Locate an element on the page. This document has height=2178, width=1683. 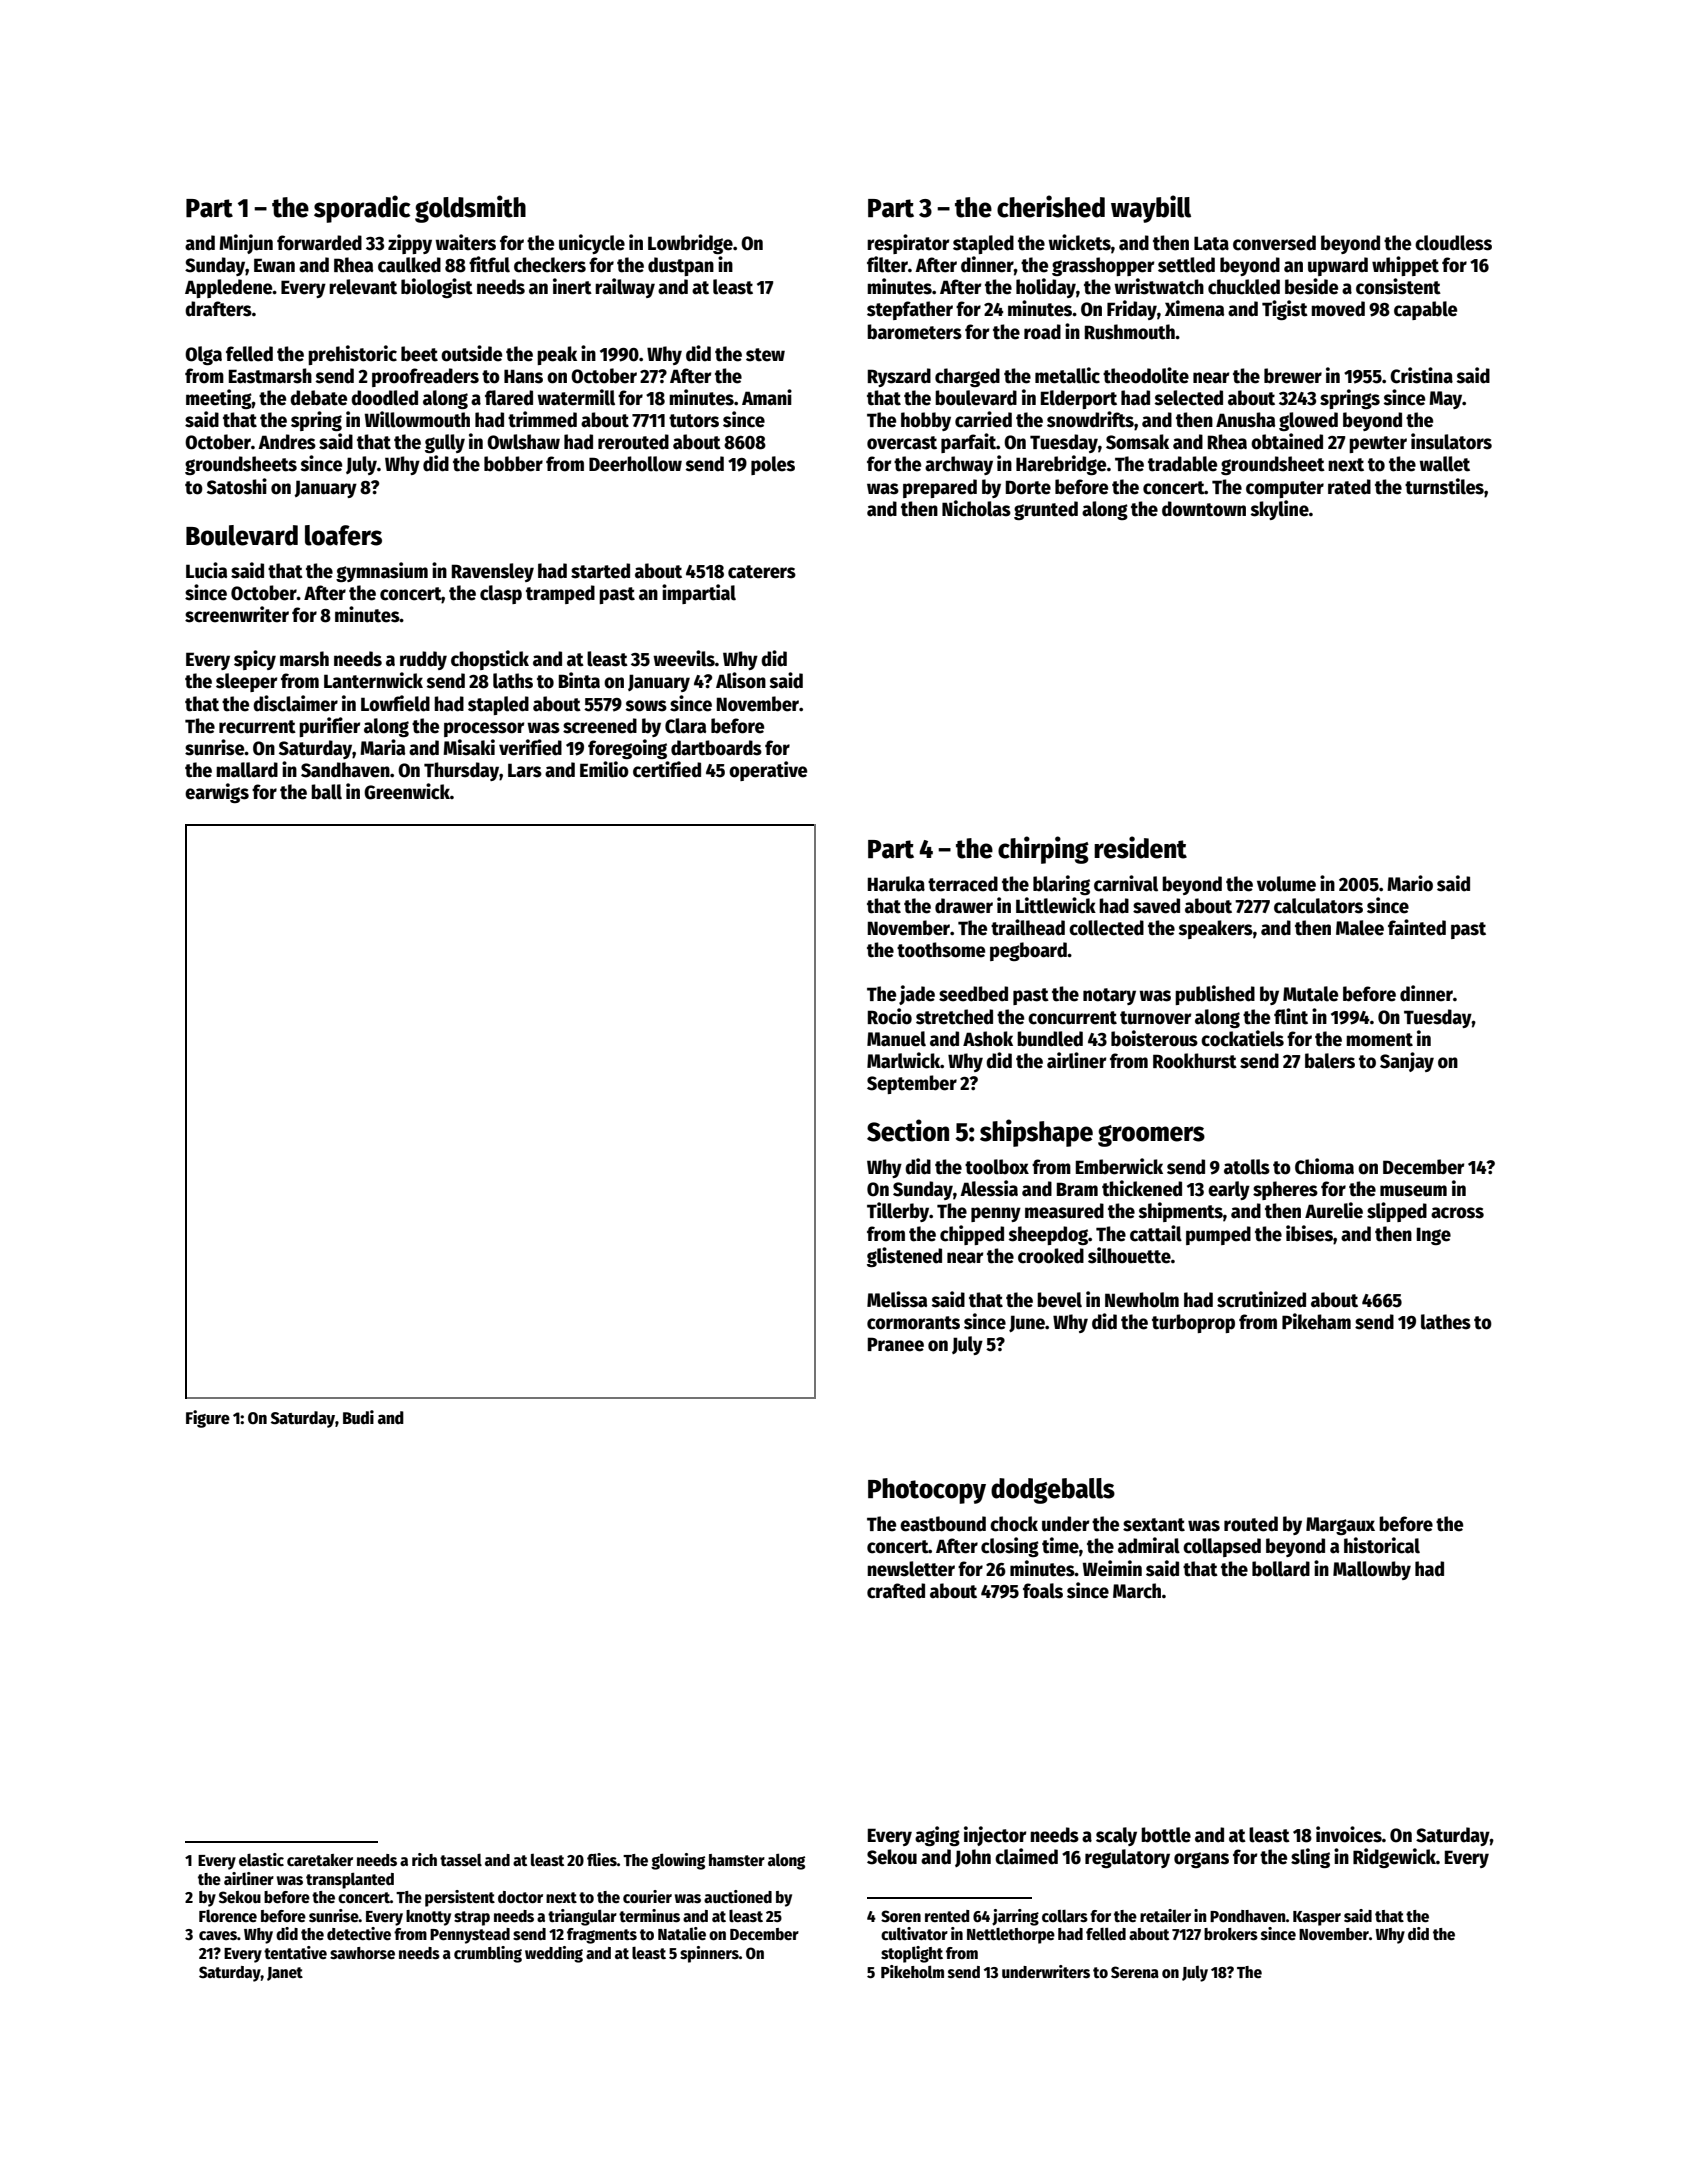
Lanternwick is located at coordinates (373, 680).
